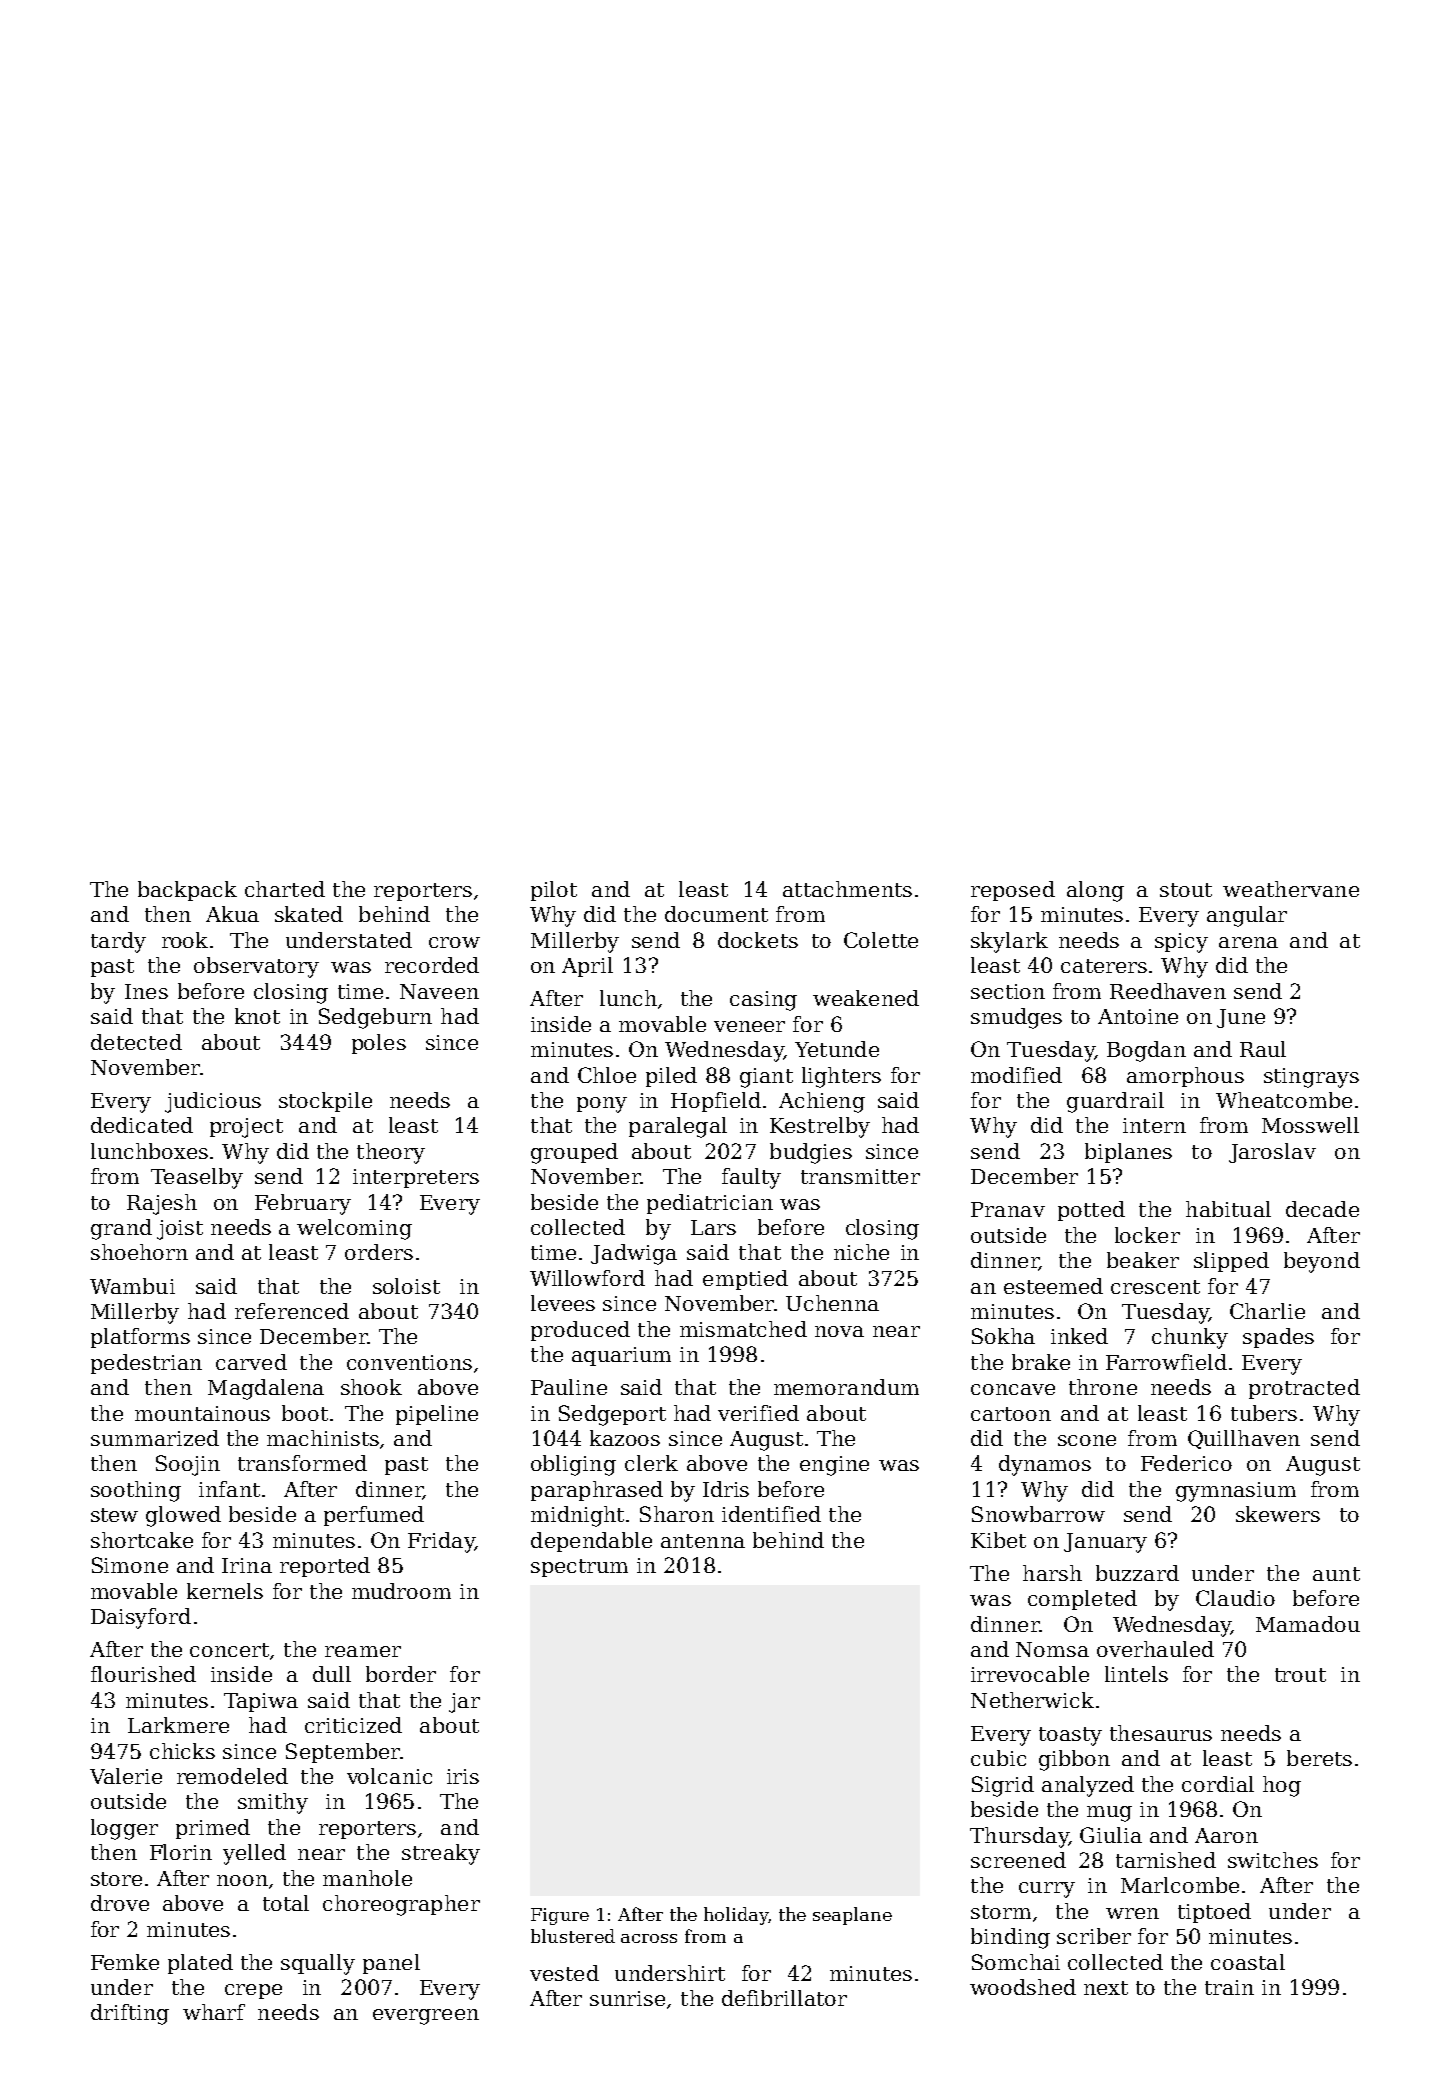  What do you see at coordinates (820, 1127) in the document?
I see `Kestrelby` at bounding box center [820, 1127].
